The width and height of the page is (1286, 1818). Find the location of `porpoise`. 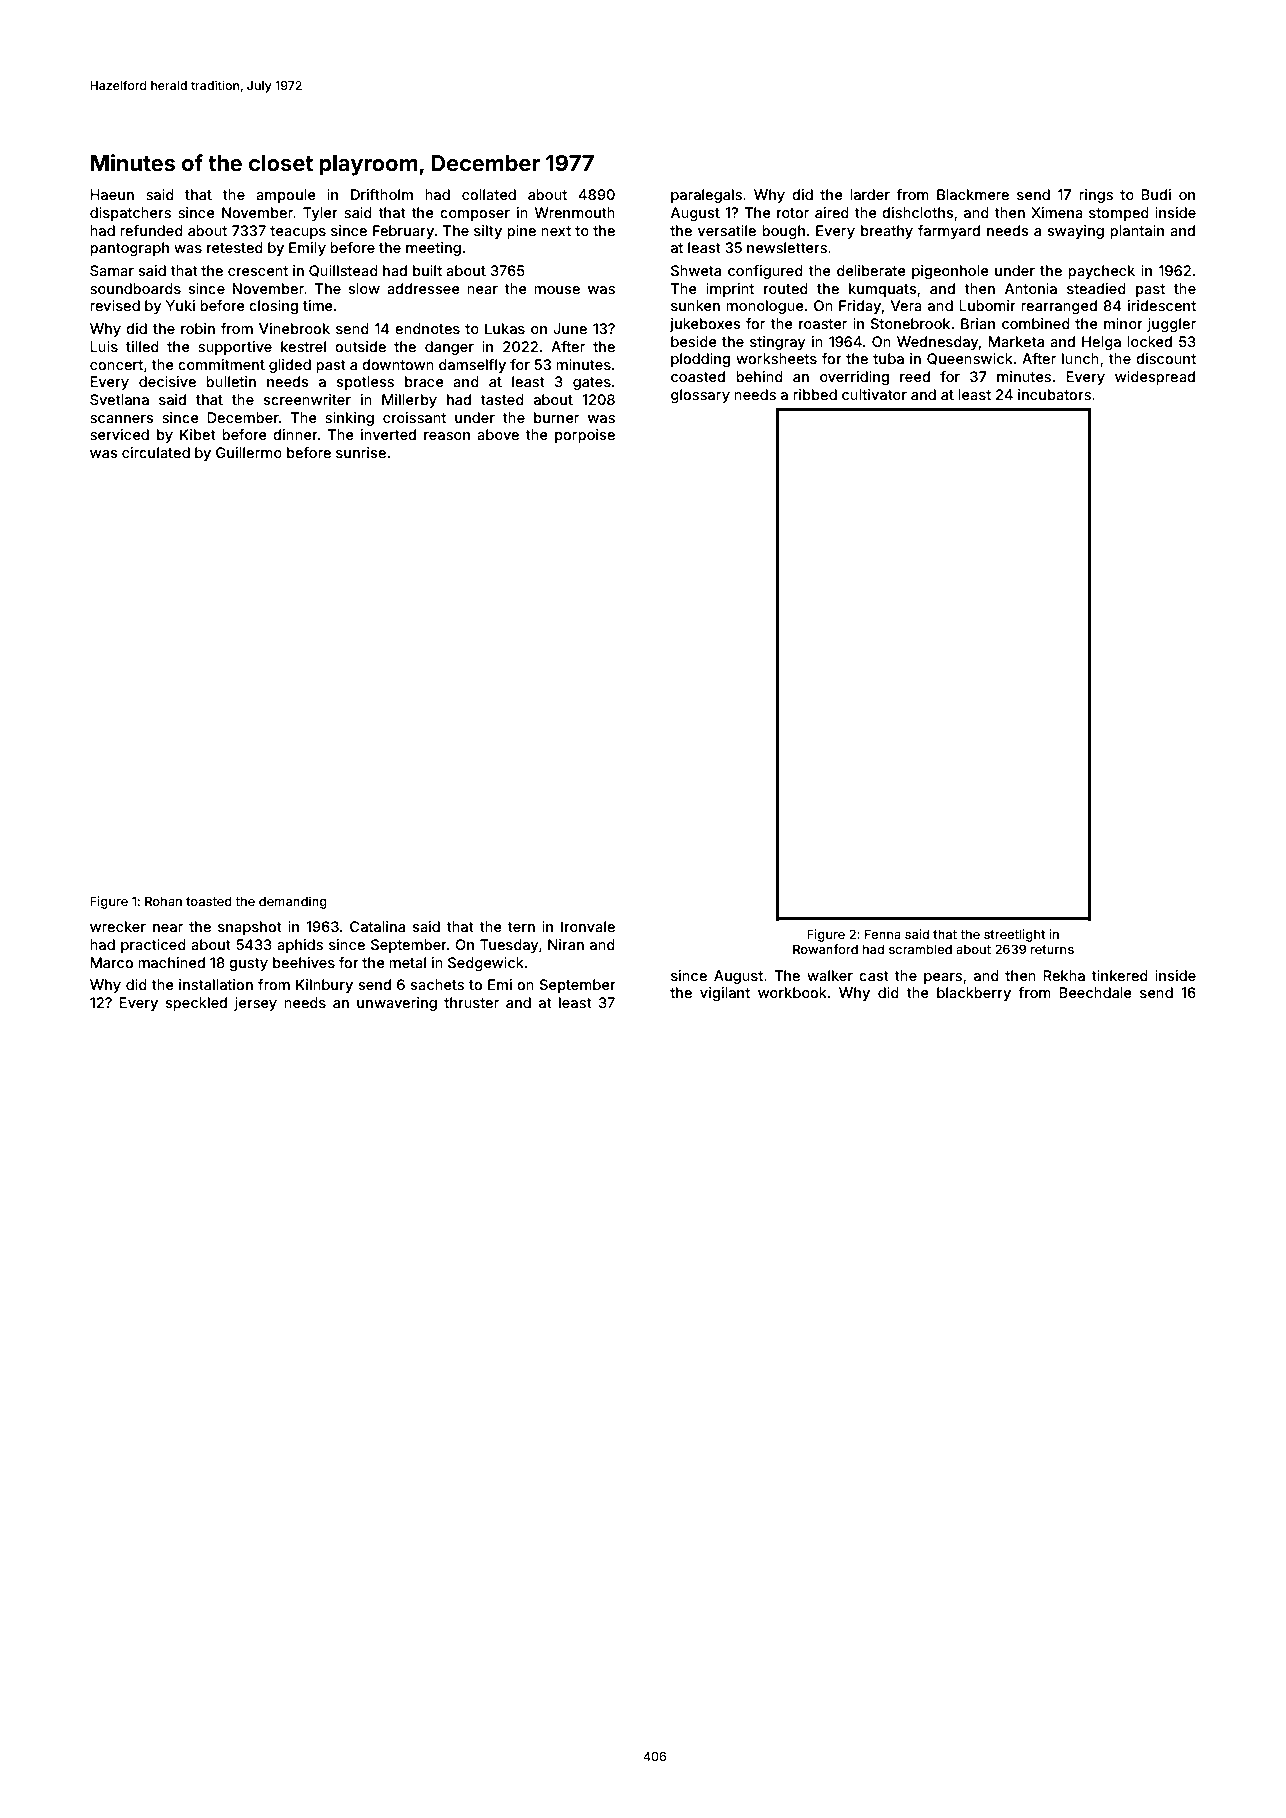

porpoise is located at coordinates (585, 436).
